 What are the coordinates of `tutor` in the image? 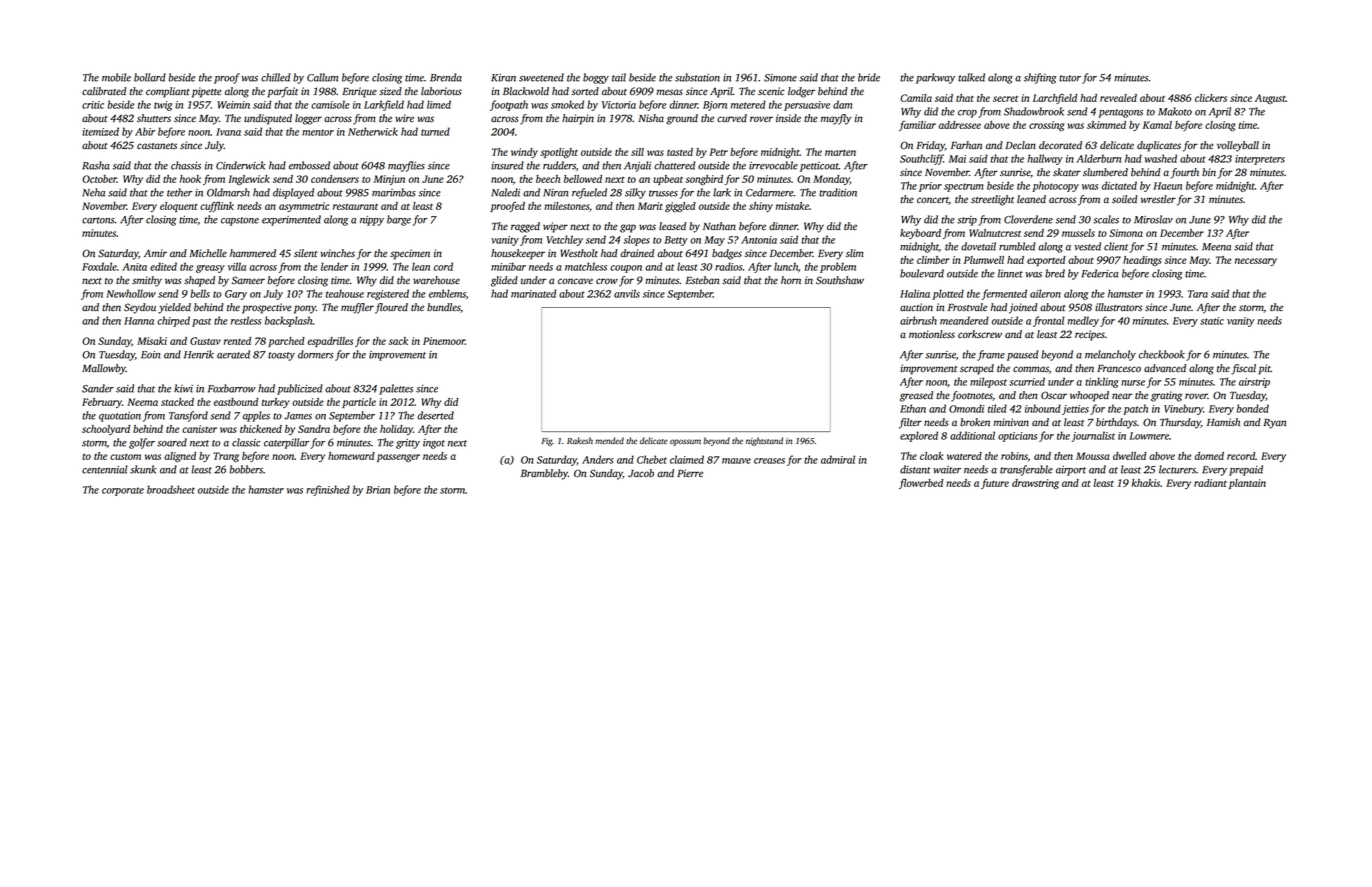 It's located at (1070, 78).
